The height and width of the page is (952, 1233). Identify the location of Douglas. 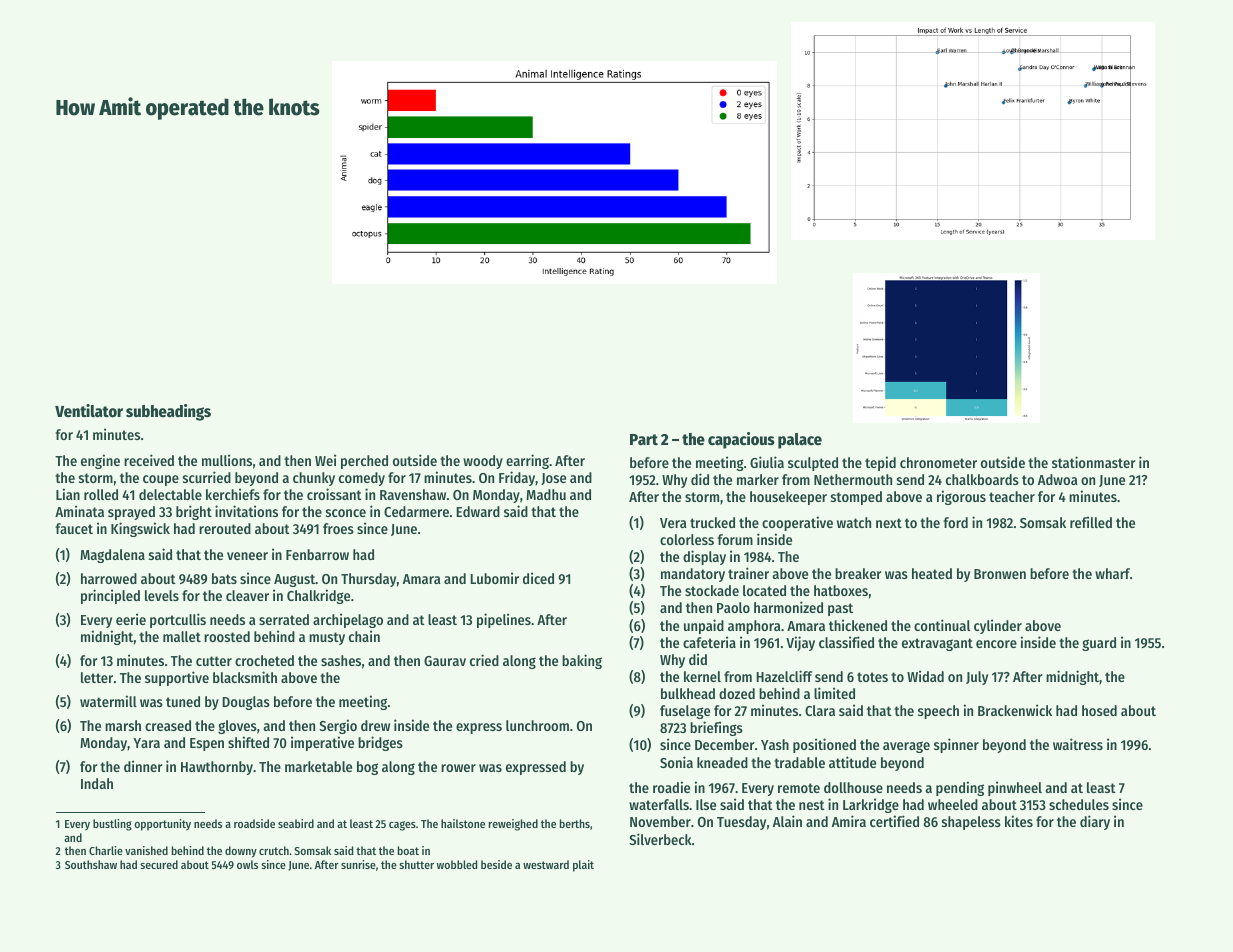
(246, 703).
